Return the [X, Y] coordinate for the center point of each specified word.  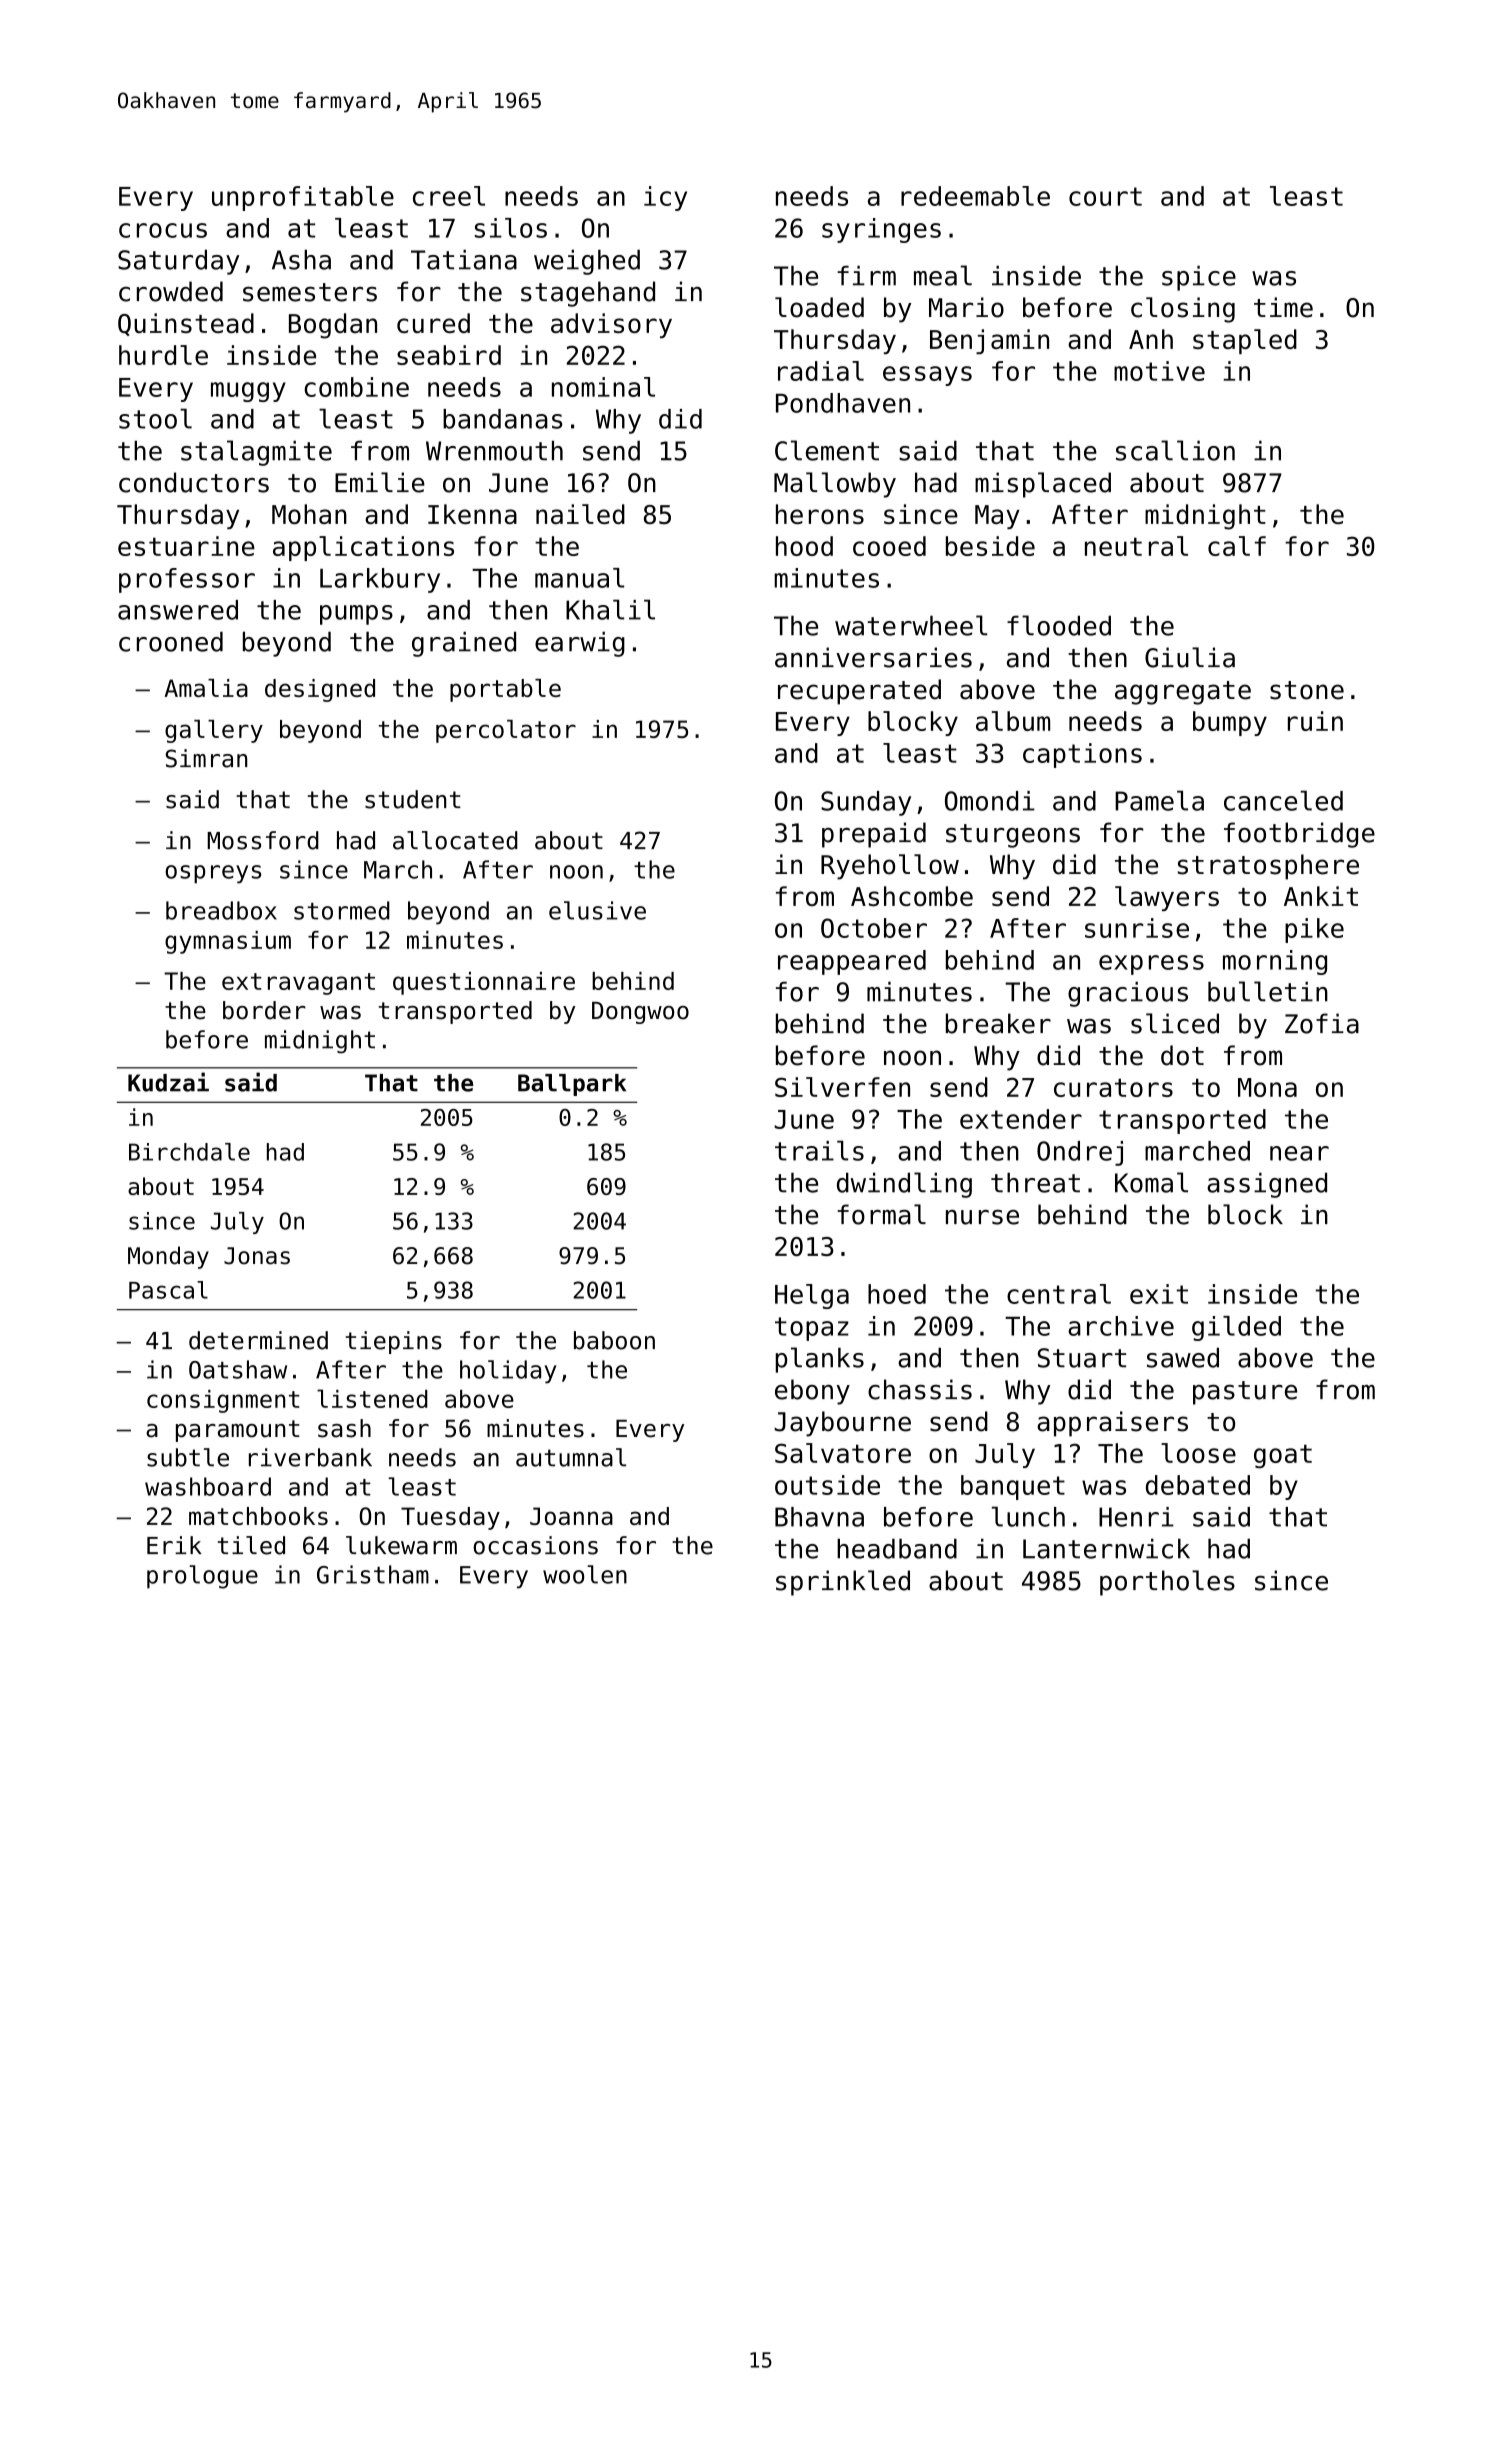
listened [372, 1398]
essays [927, 376]
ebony [812, 1392]
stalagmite [256, 453]
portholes [1167, 1583]
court [1105, 196]
